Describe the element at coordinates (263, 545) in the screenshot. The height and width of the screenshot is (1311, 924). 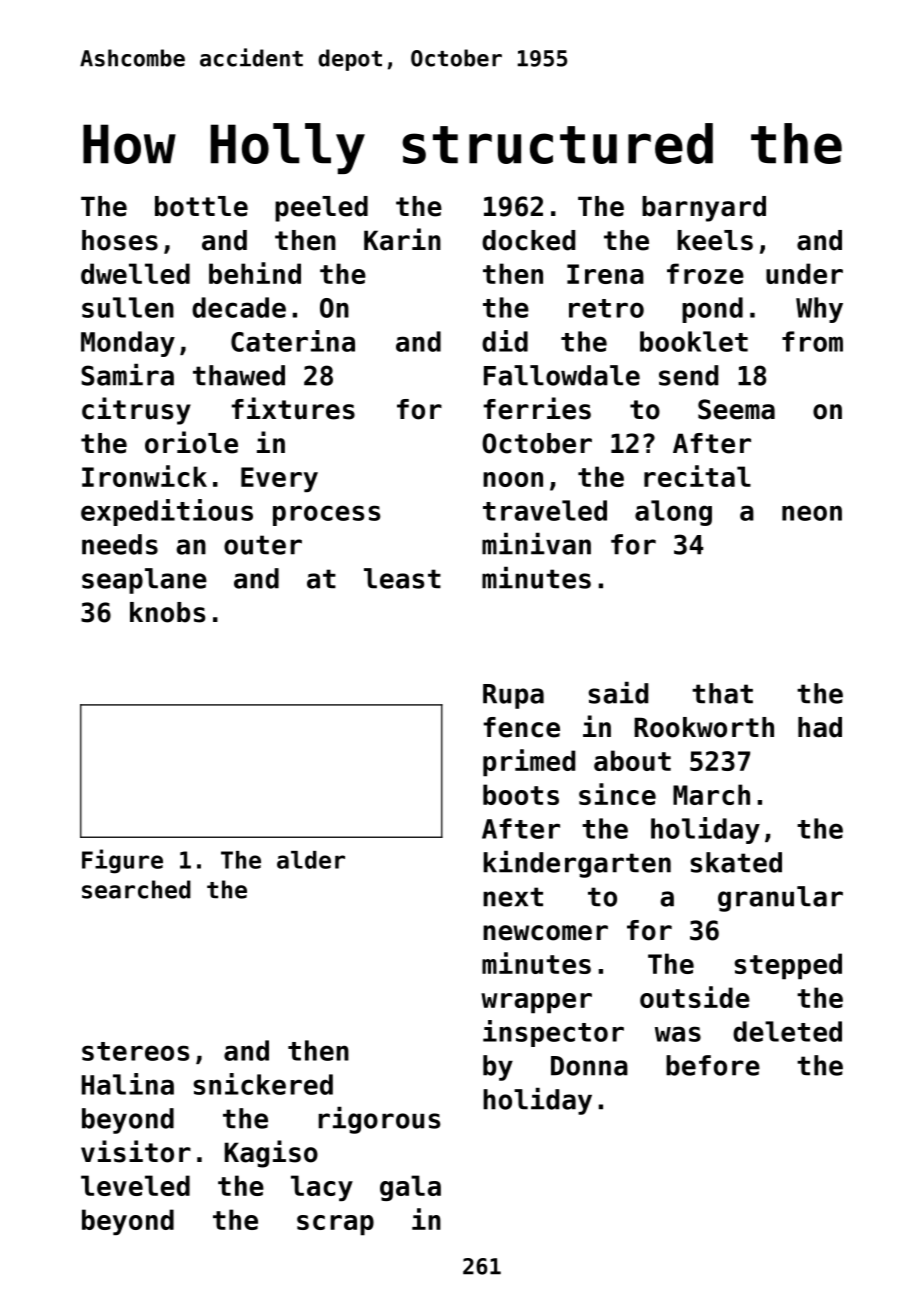
I see `outer` at that location.
